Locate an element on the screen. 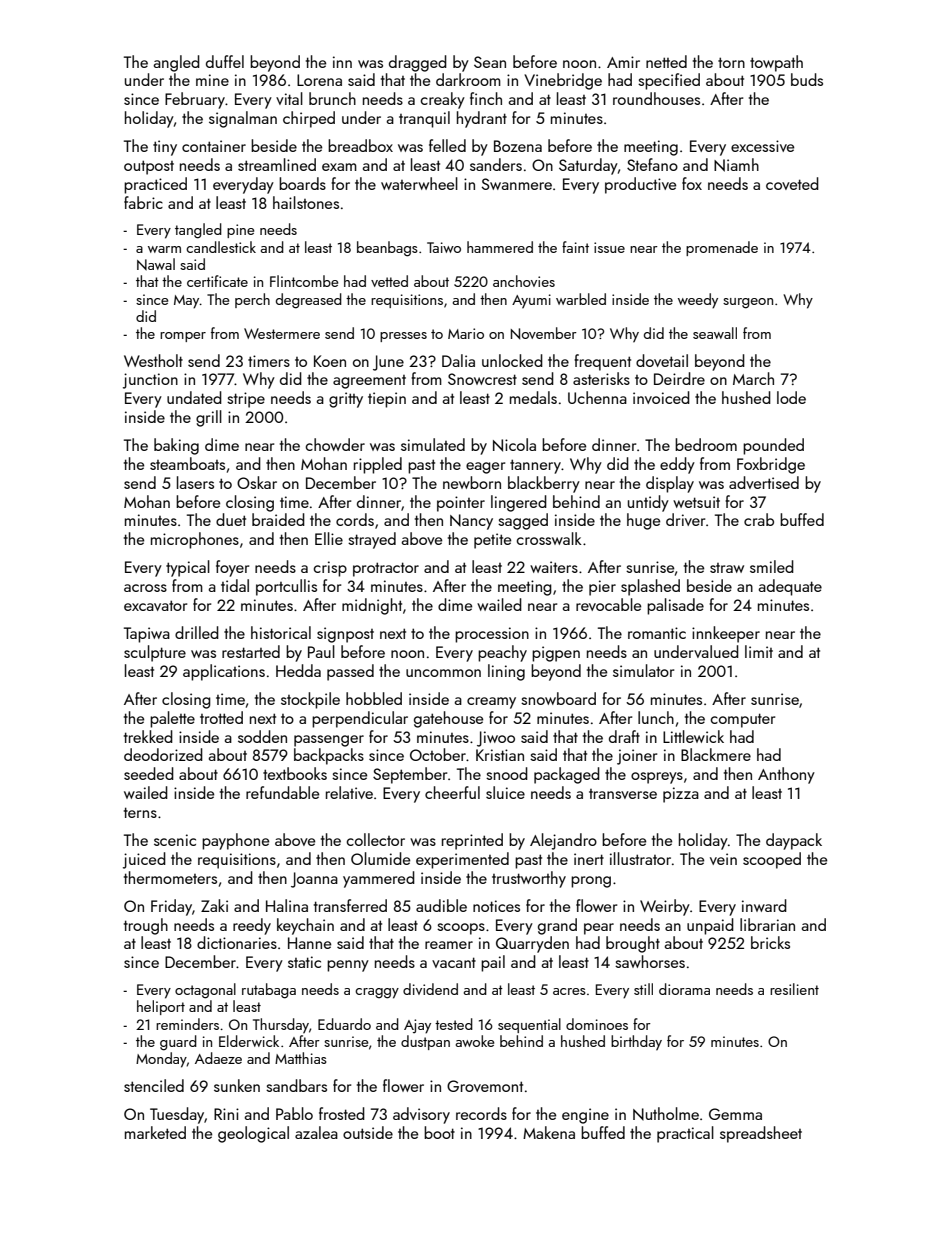 This screenshot has width=952, height=1233. palette is located at coordinates (172, 719).
